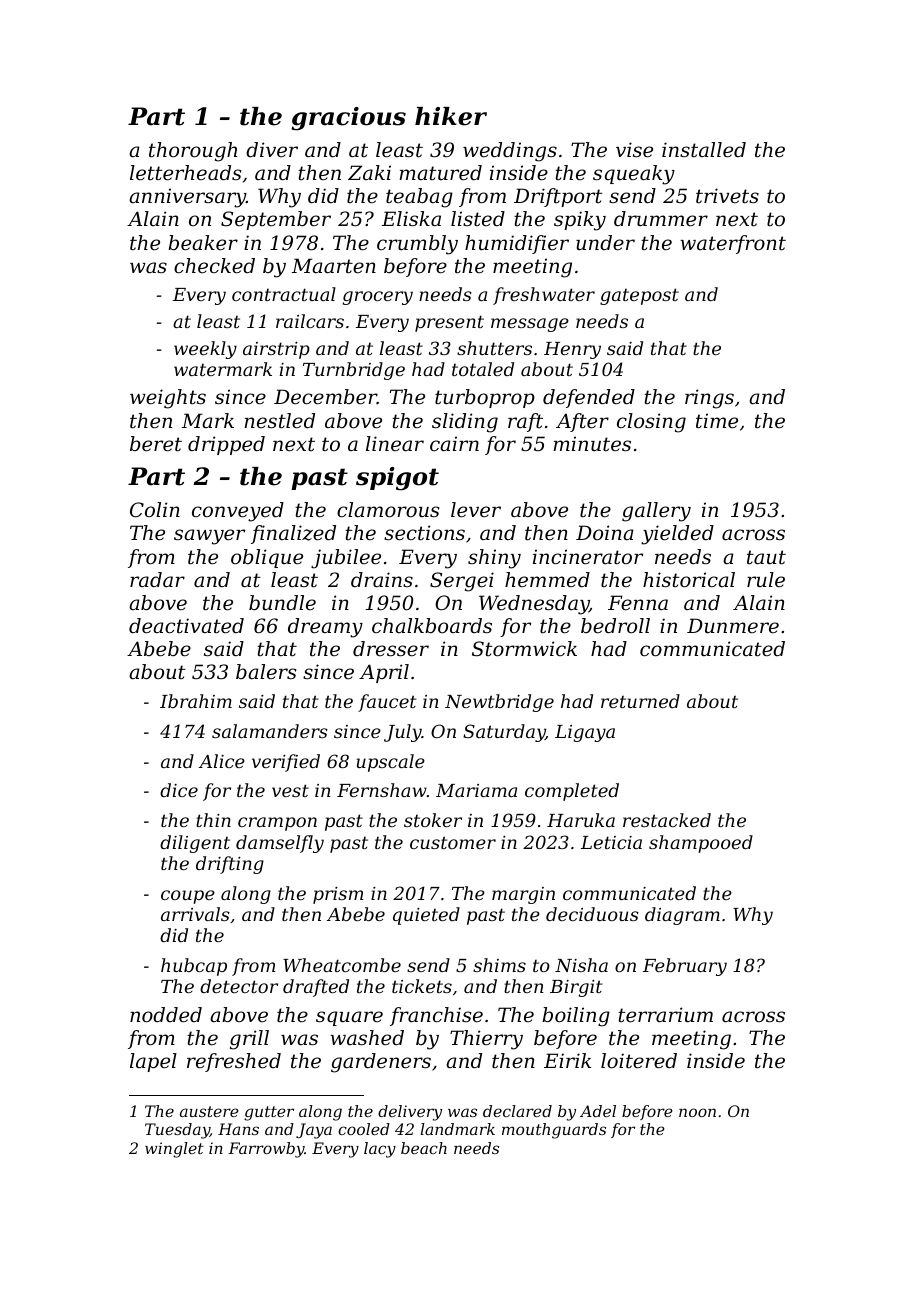  Describe the element at coordinates (665, 1015) in the image. I see `terrarium` at that location.
